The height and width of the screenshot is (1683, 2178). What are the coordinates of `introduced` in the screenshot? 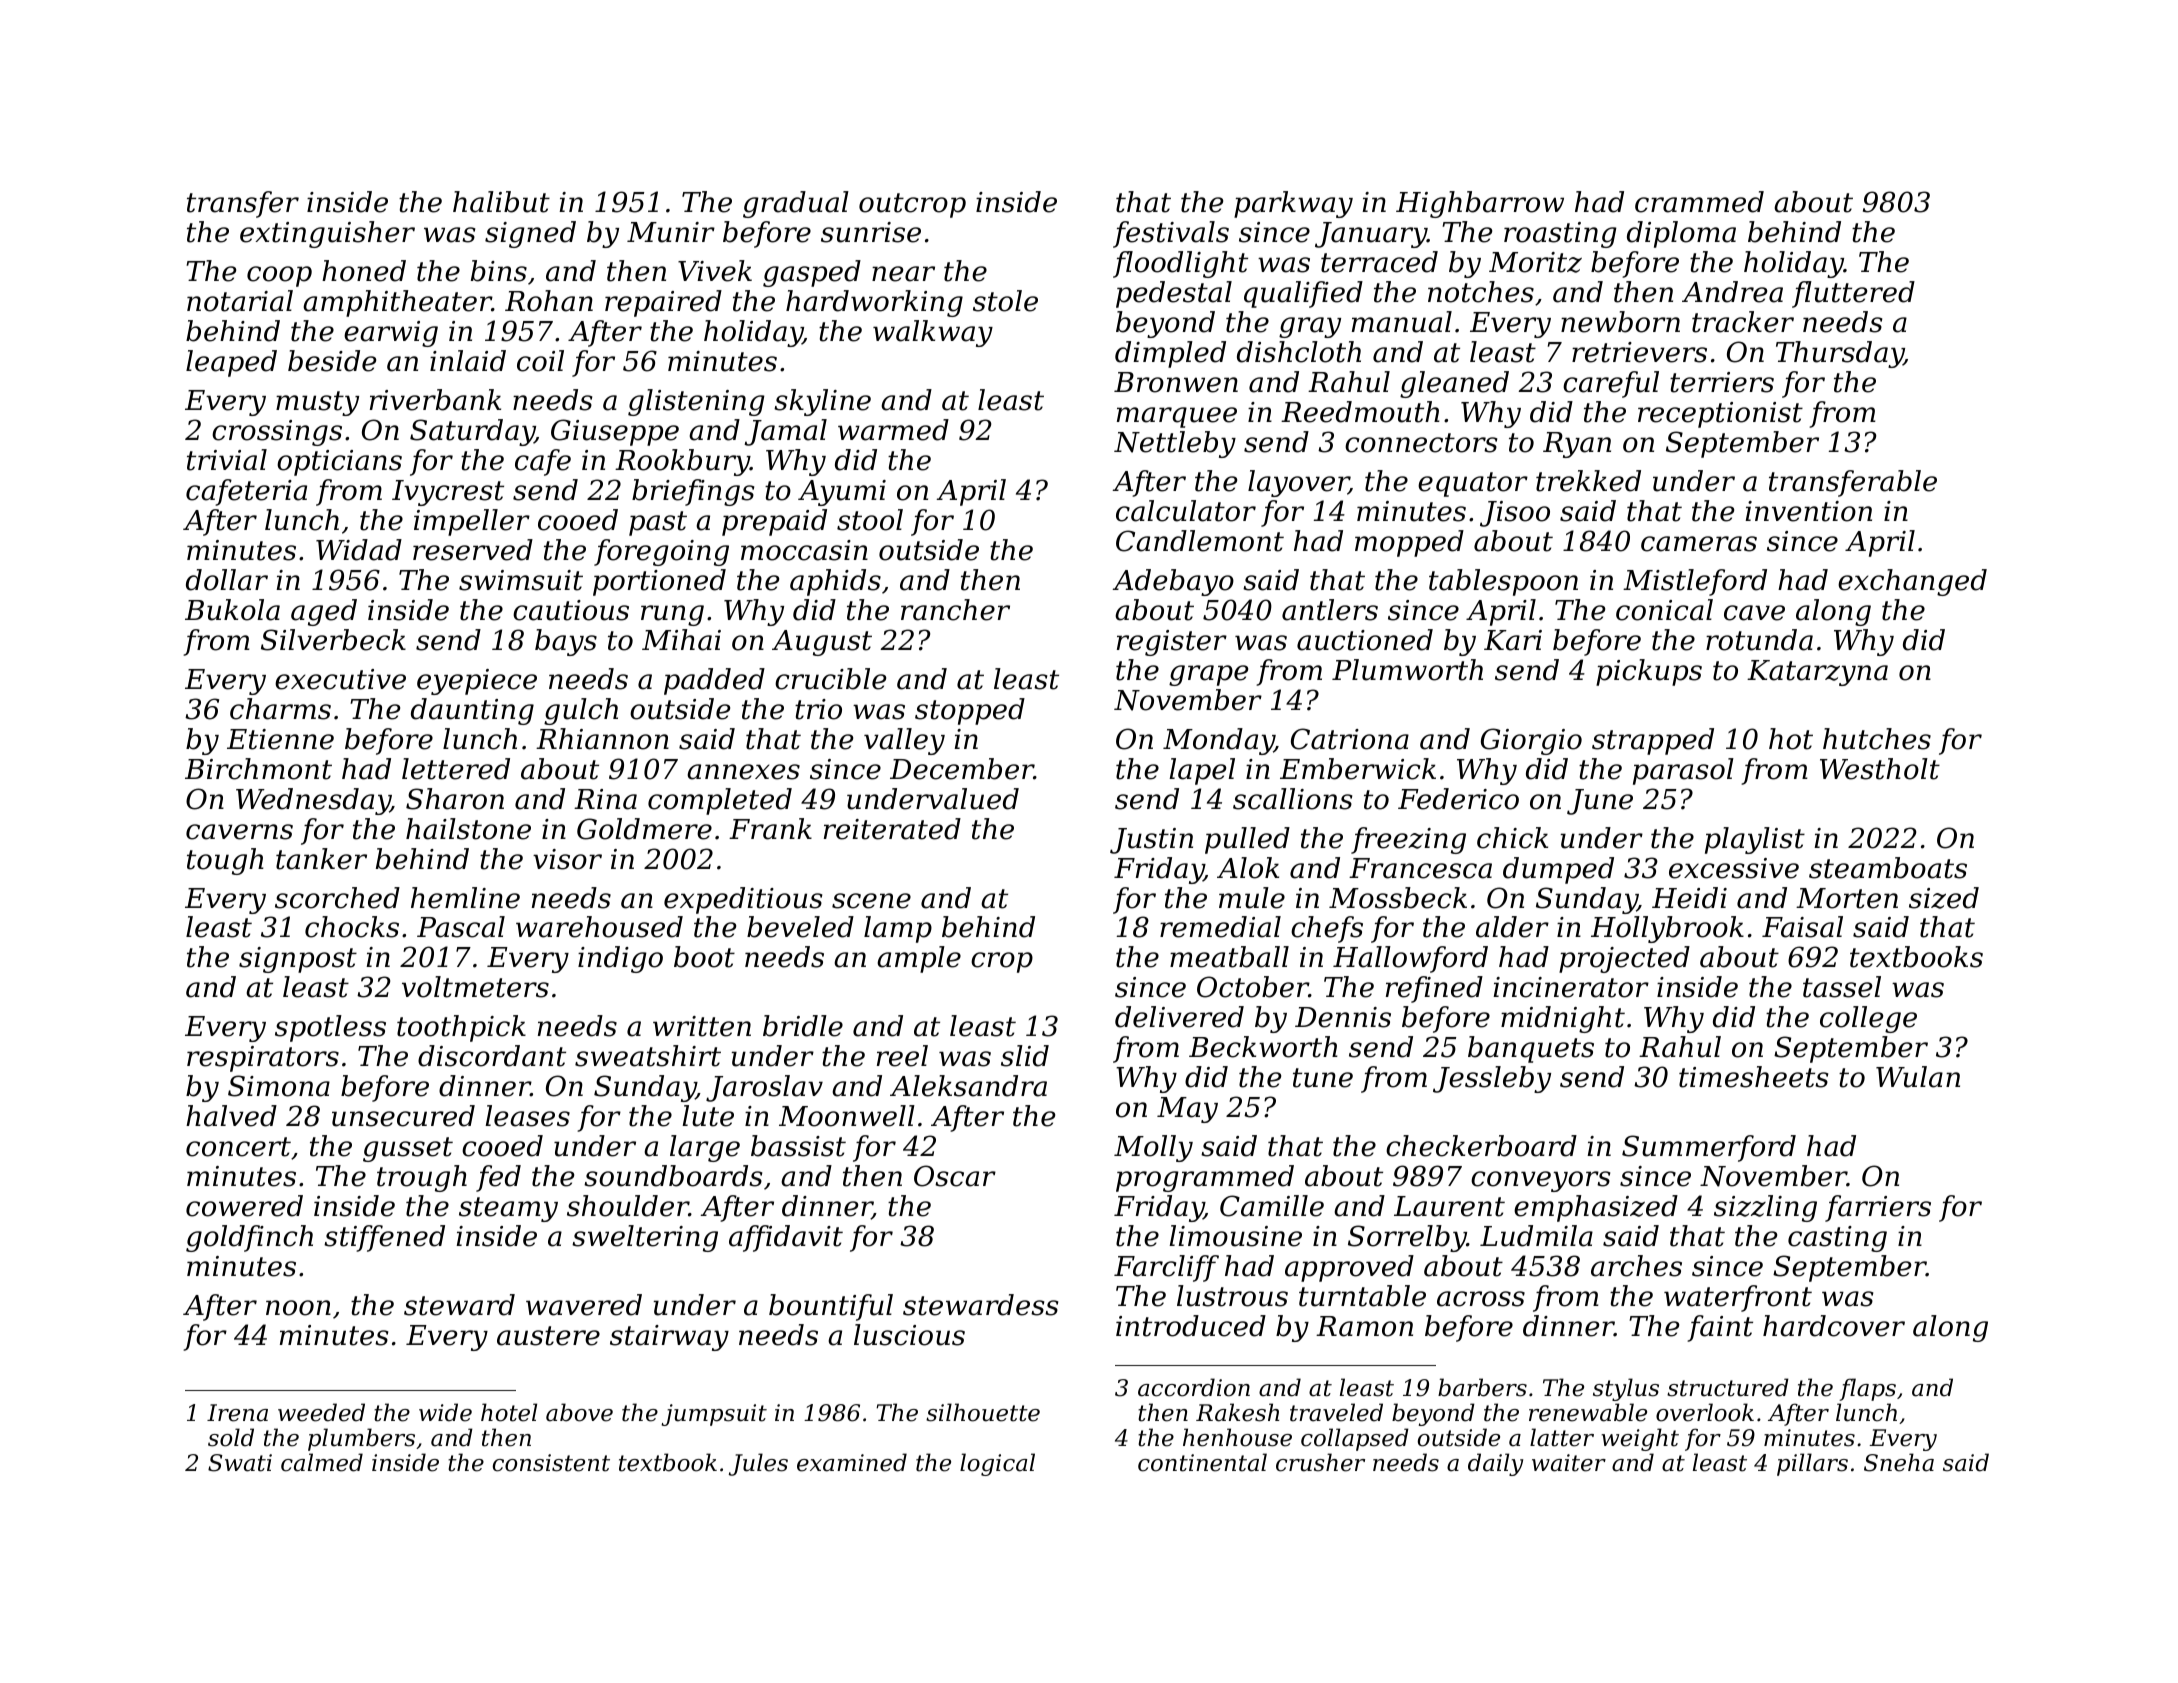 It's located at (1191, 1326).
